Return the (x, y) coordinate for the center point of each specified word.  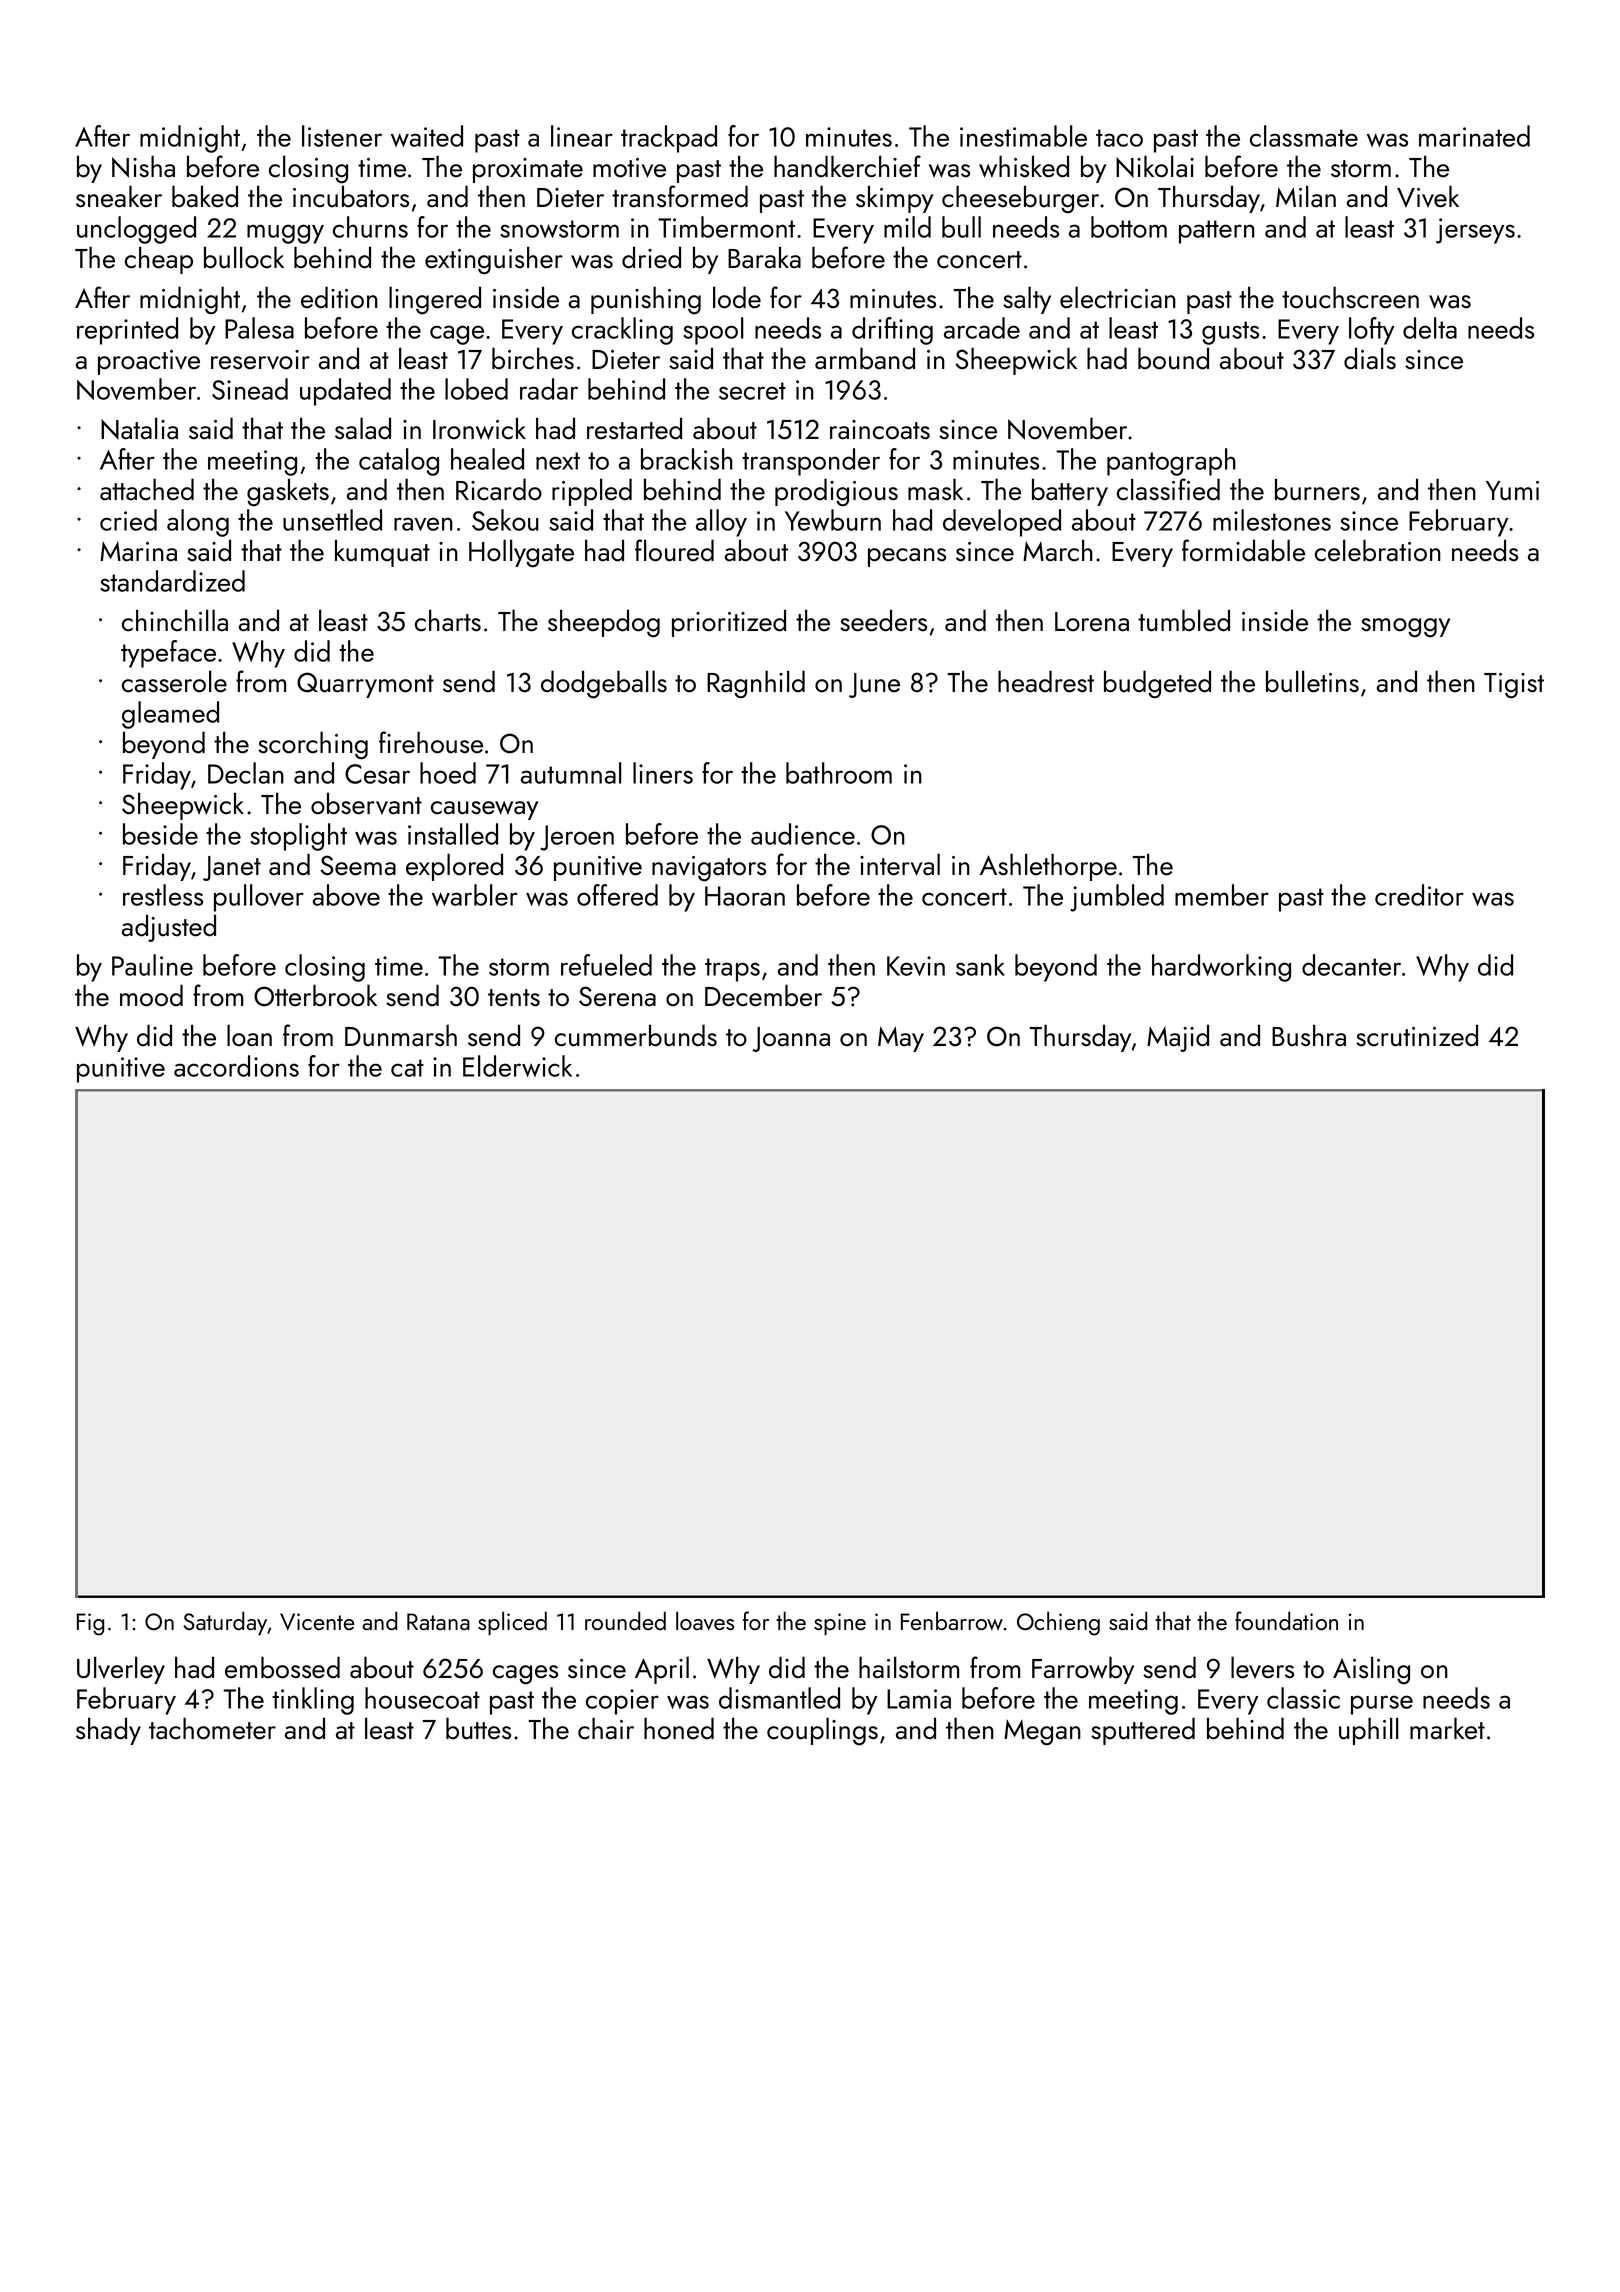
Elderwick (517, 1066)
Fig (90, 1624)
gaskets (288, 492)
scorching (313, 745)
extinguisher (494, 260)
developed (1002, 523)
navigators (709, 869)
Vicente (317, 1622)
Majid (1178, 1038)
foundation (1286, 1620)
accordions (236, 1066)
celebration (1378, 550)
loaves (705, 1621)
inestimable (1023, 136)
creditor (1419, 895)
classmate (1304, 136)
